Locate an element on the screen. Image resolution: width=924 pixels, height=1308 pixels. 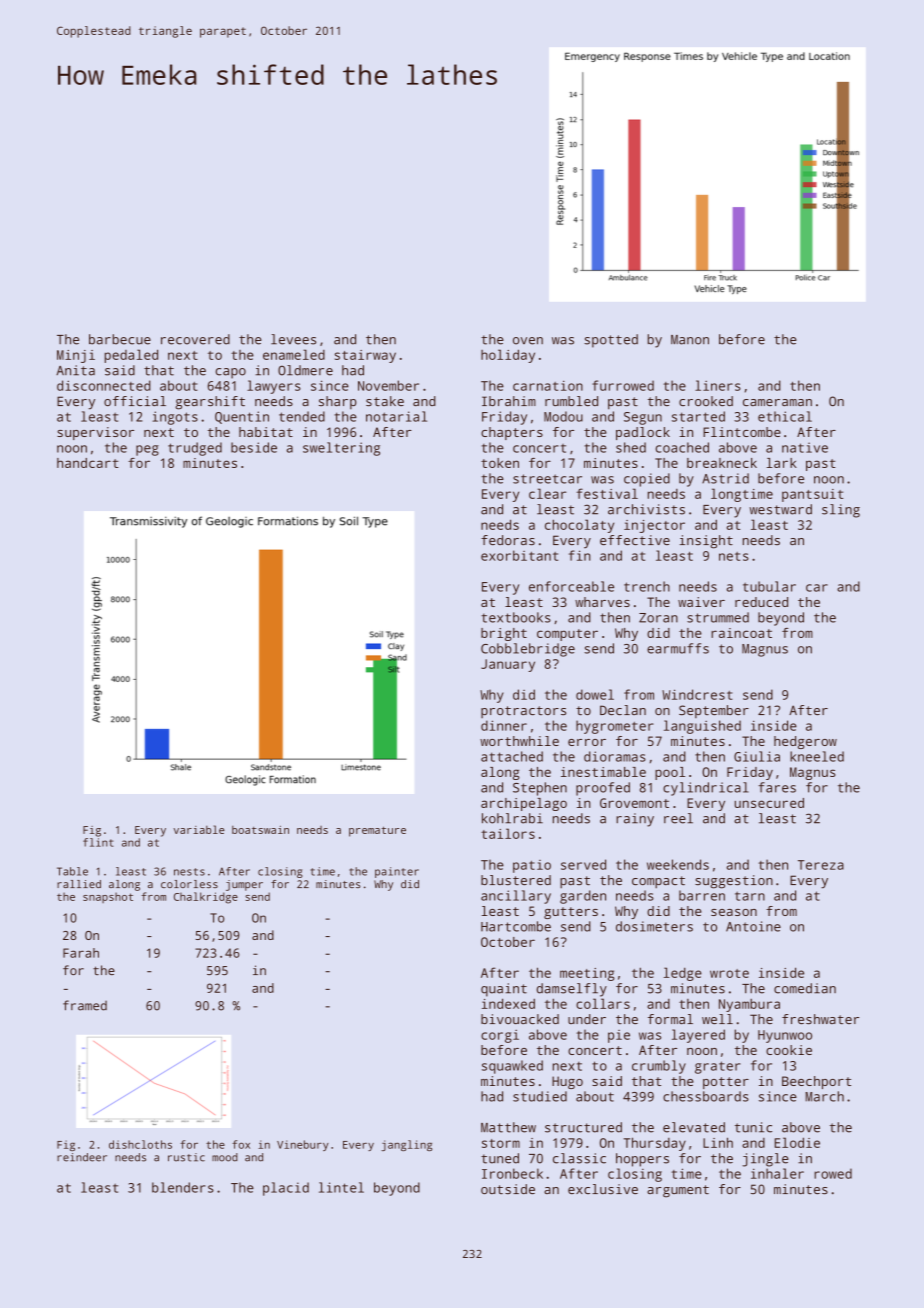
outside is located at coordinates (508, 1189).
